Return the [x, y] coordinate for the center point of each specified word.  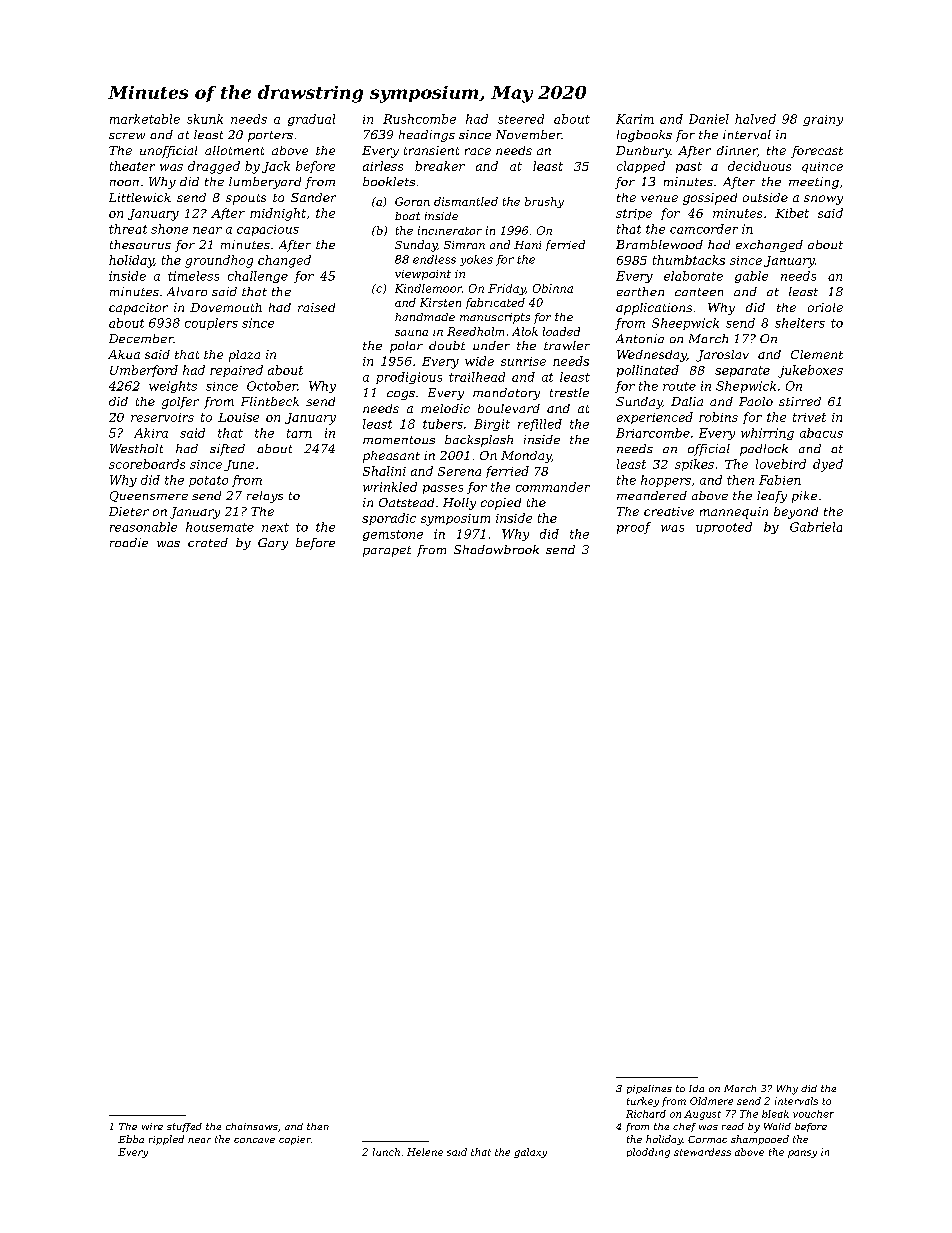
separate [742, 371]
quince [822, 167]
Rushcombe [419, 119]
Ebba [131, 1139]
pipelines [649, 1089]
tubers [443, 424]
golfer [180, 403]
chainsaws [252, 1126]
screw [127, 136]
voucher [813, 1114]
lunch [386, 1152]
